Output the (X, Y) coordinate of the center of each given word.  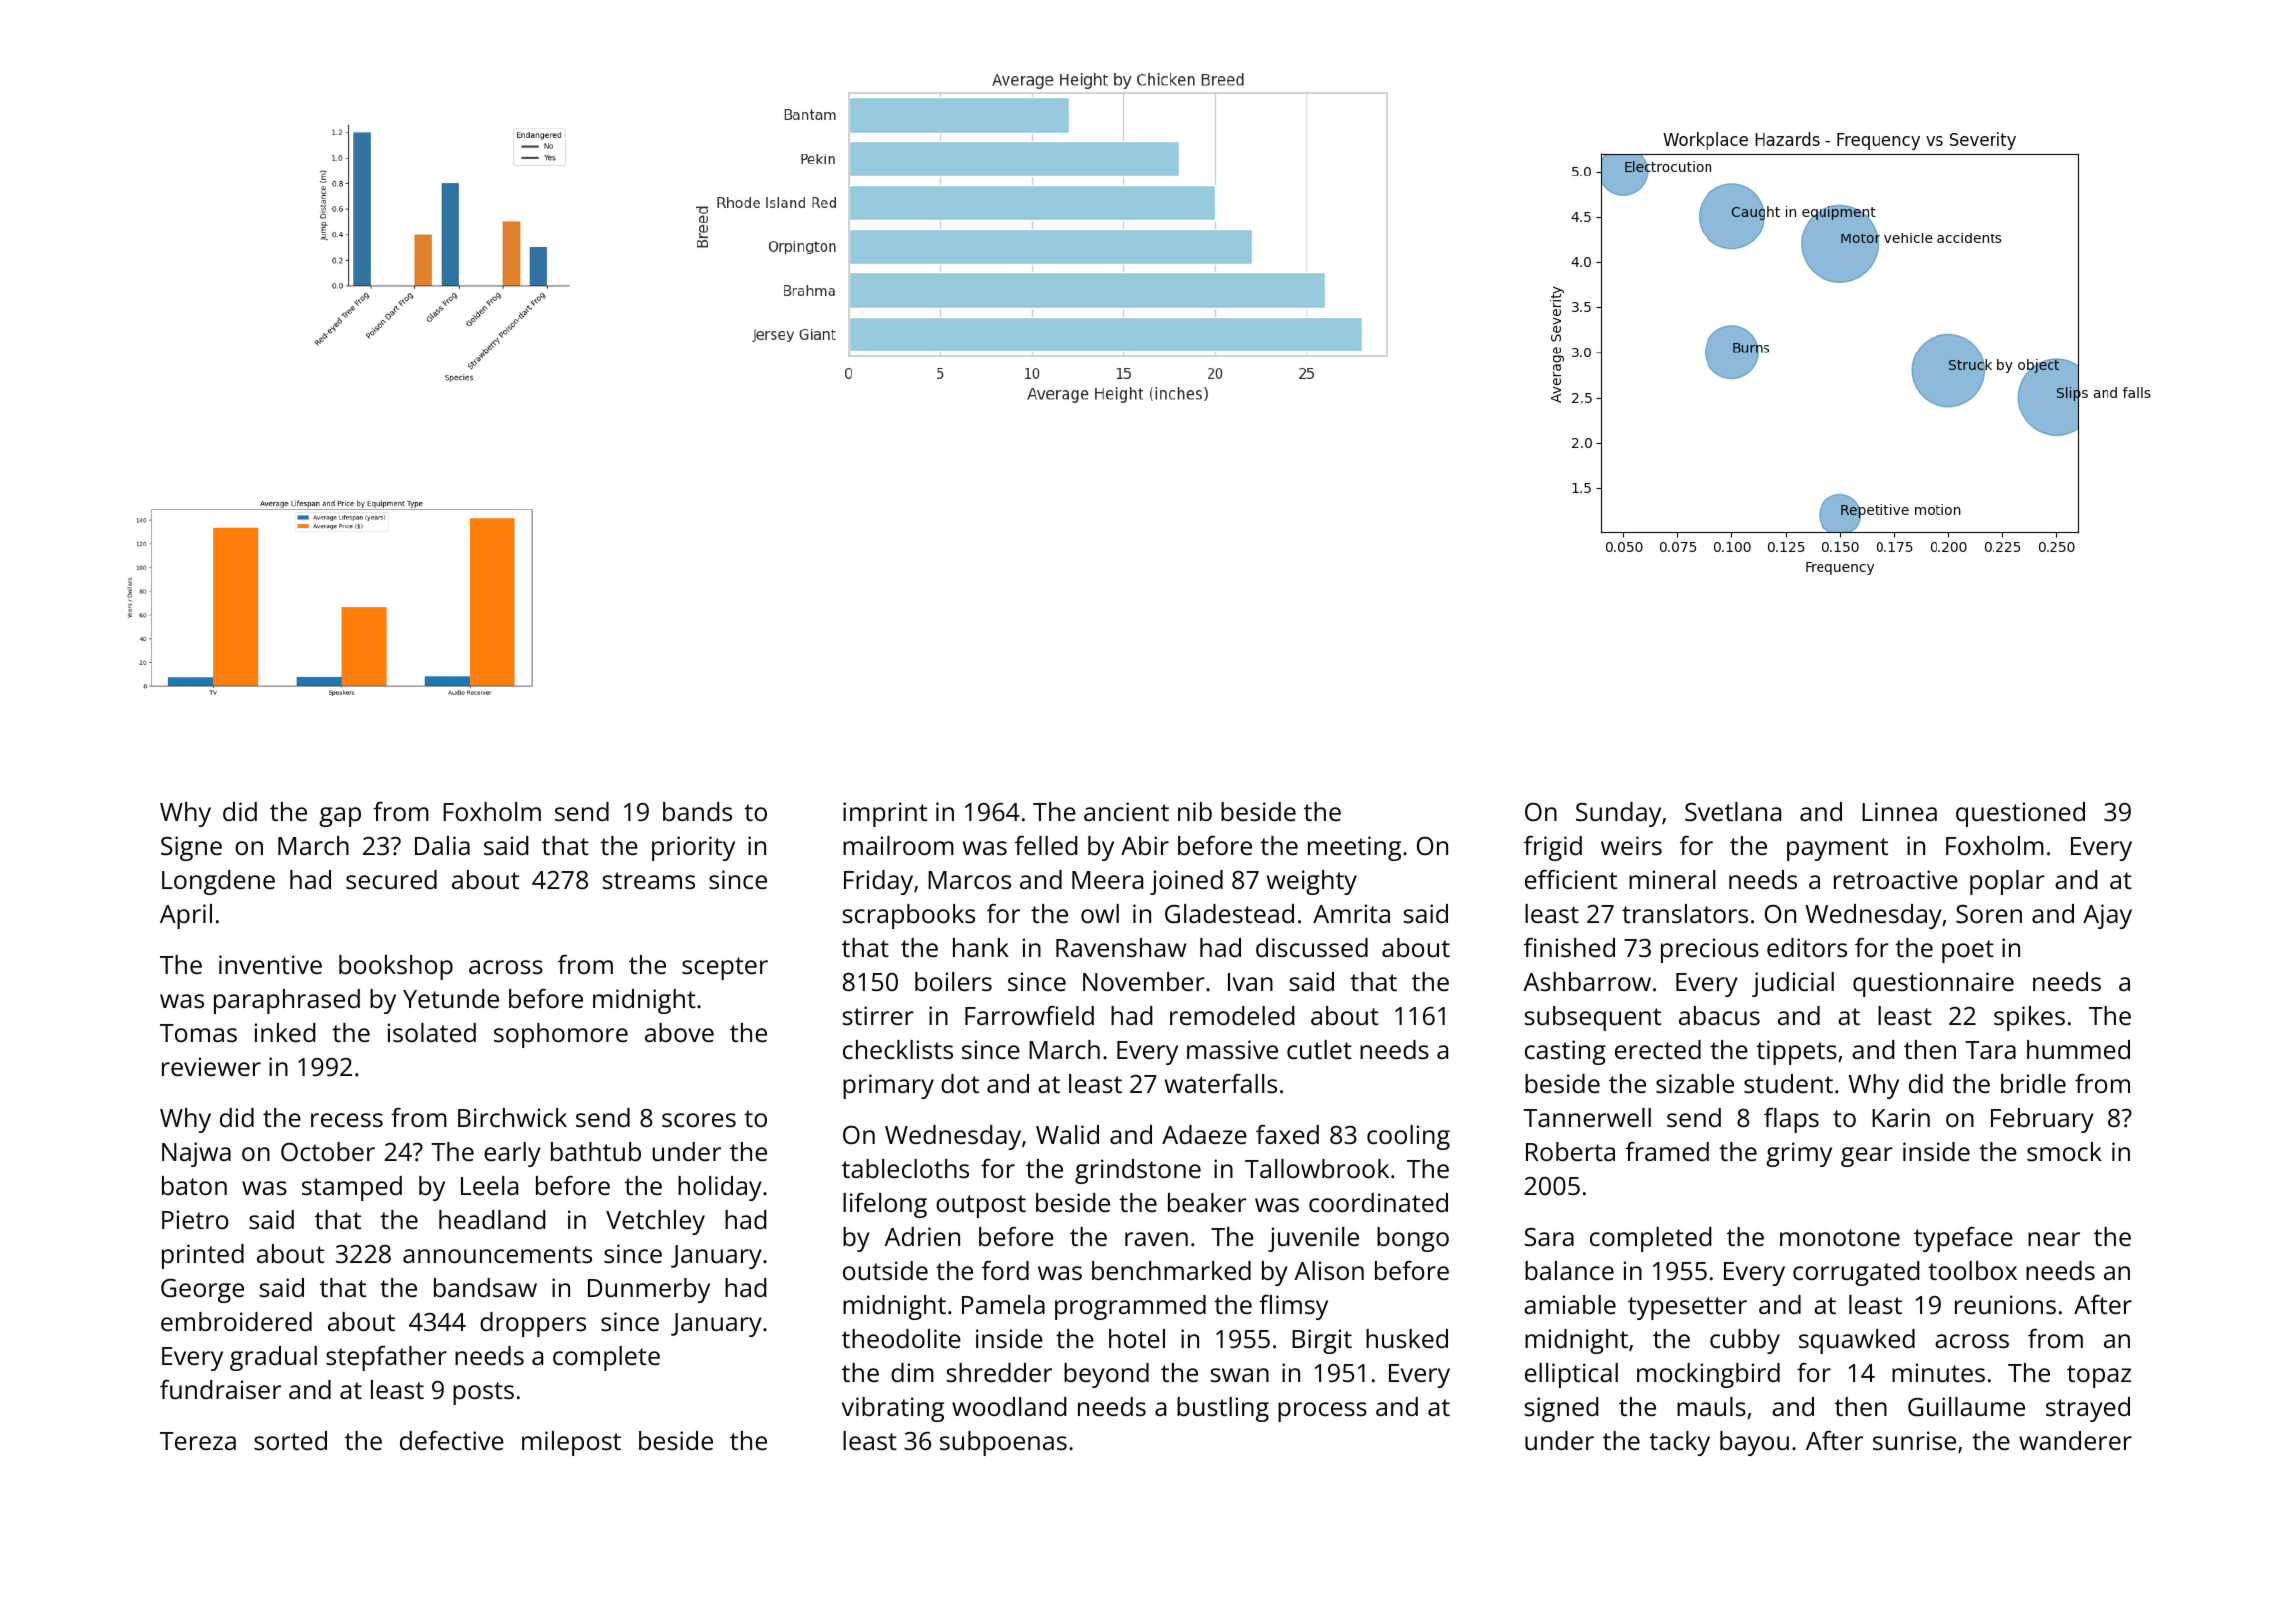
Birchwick (512, 1117)
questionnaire (1933, 984)
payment (1837, 849)
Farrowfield (1029, 1015)
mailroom (898, 845)
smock (2064, 1151)
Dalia (442, 845)
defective (452, 1440)
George (202, 1291)
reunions (2005, 1304)
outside (885, 1270)
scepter (725, 968)
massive (1232, 1049)
